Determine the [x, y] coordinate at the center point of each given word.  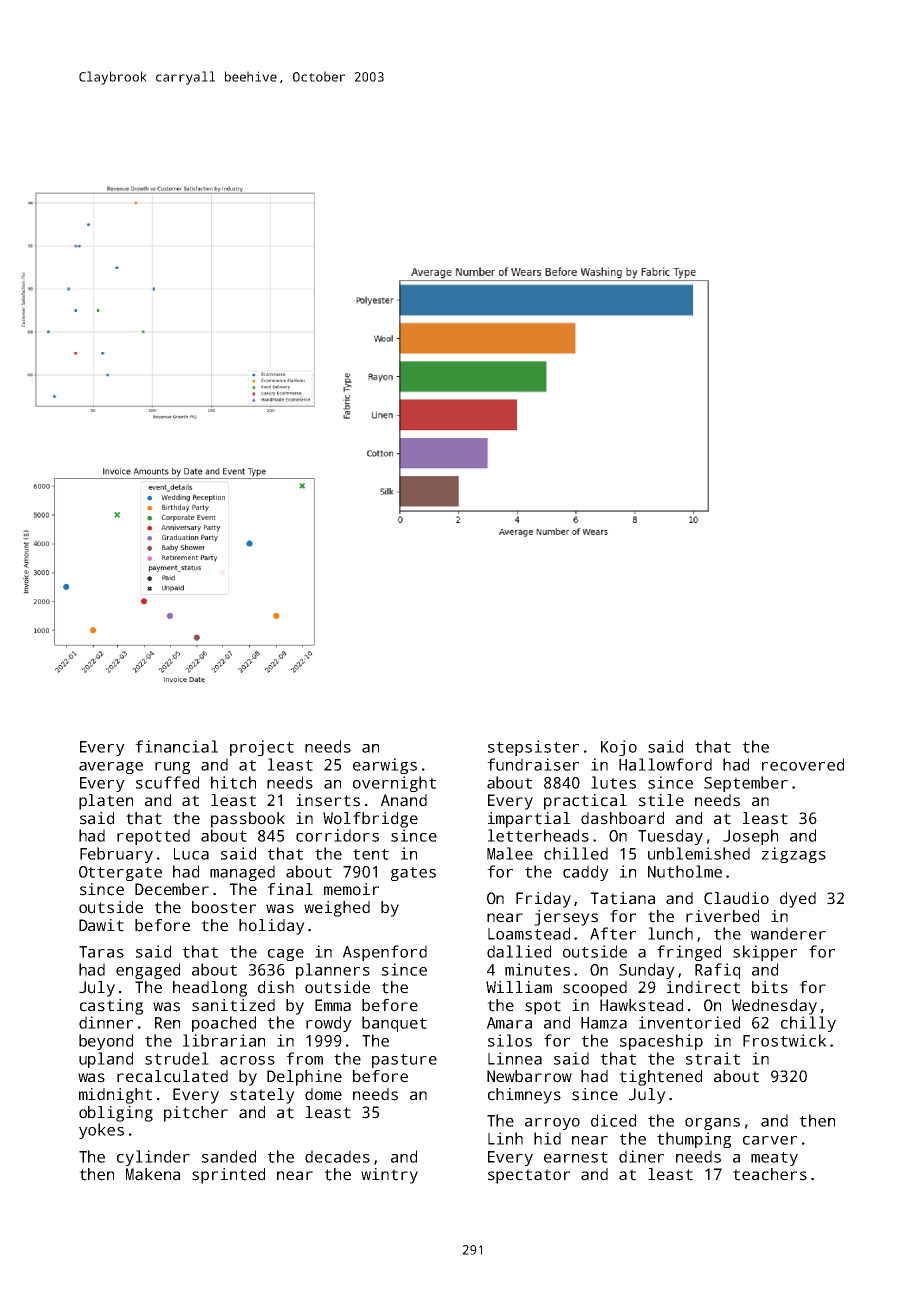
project [262, 748]
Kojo [619, 748]
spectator [529, 1176]
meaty [774, 1159]
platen [106, 802]
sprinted [228, 1176]
